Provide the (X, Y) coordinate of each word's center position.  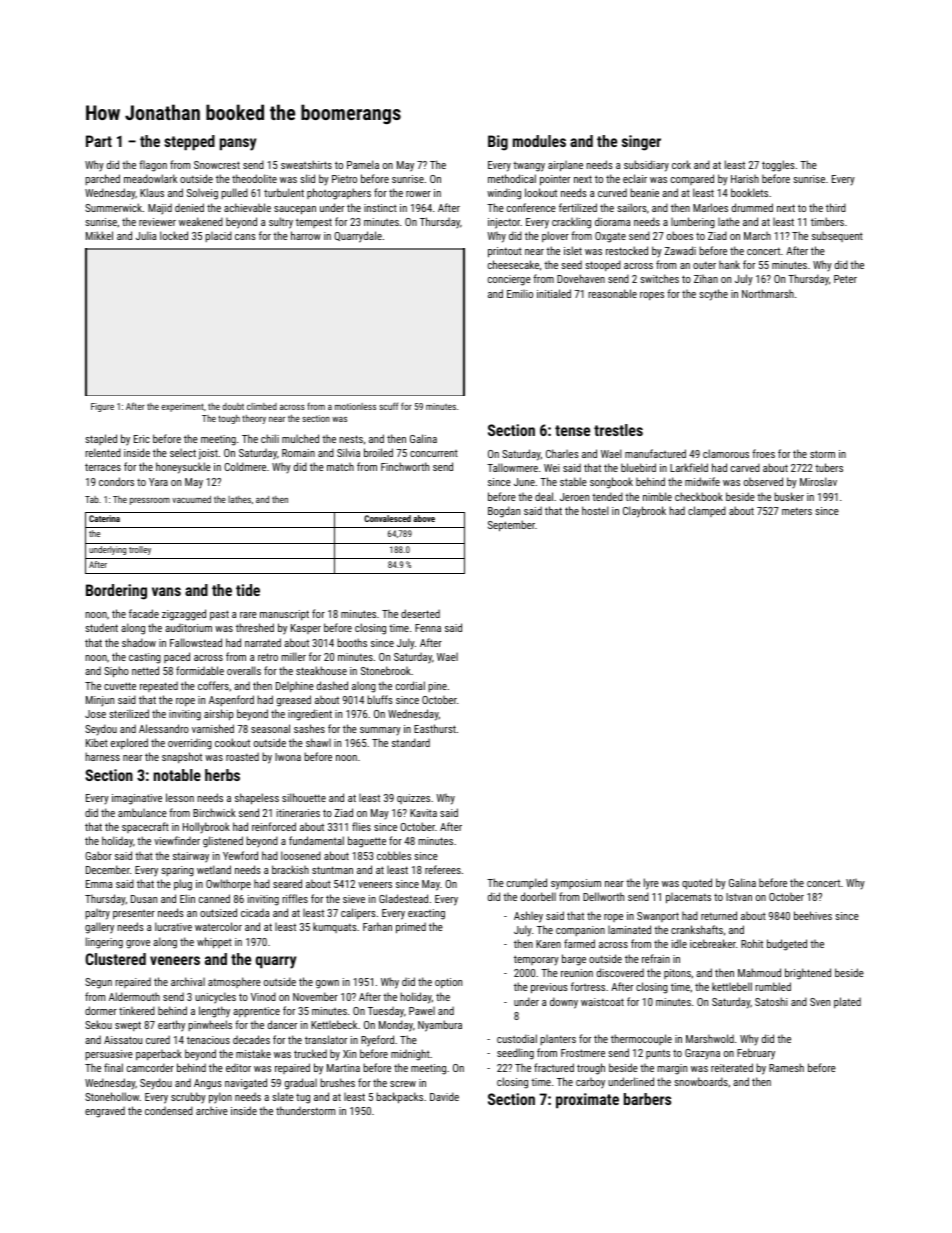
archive (212, 1111)
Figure (102, 407)
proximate (587, 1101)
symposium (576, 884)
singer (641, 143)
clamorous (726, 453)
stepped (189, 143)
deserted (420, 613)
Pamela (363, 164)
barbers (647, 1099)
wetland (214, 869)
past (219, 615)
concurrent (434, 453)
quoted (697, 883)
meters (797, 511)
